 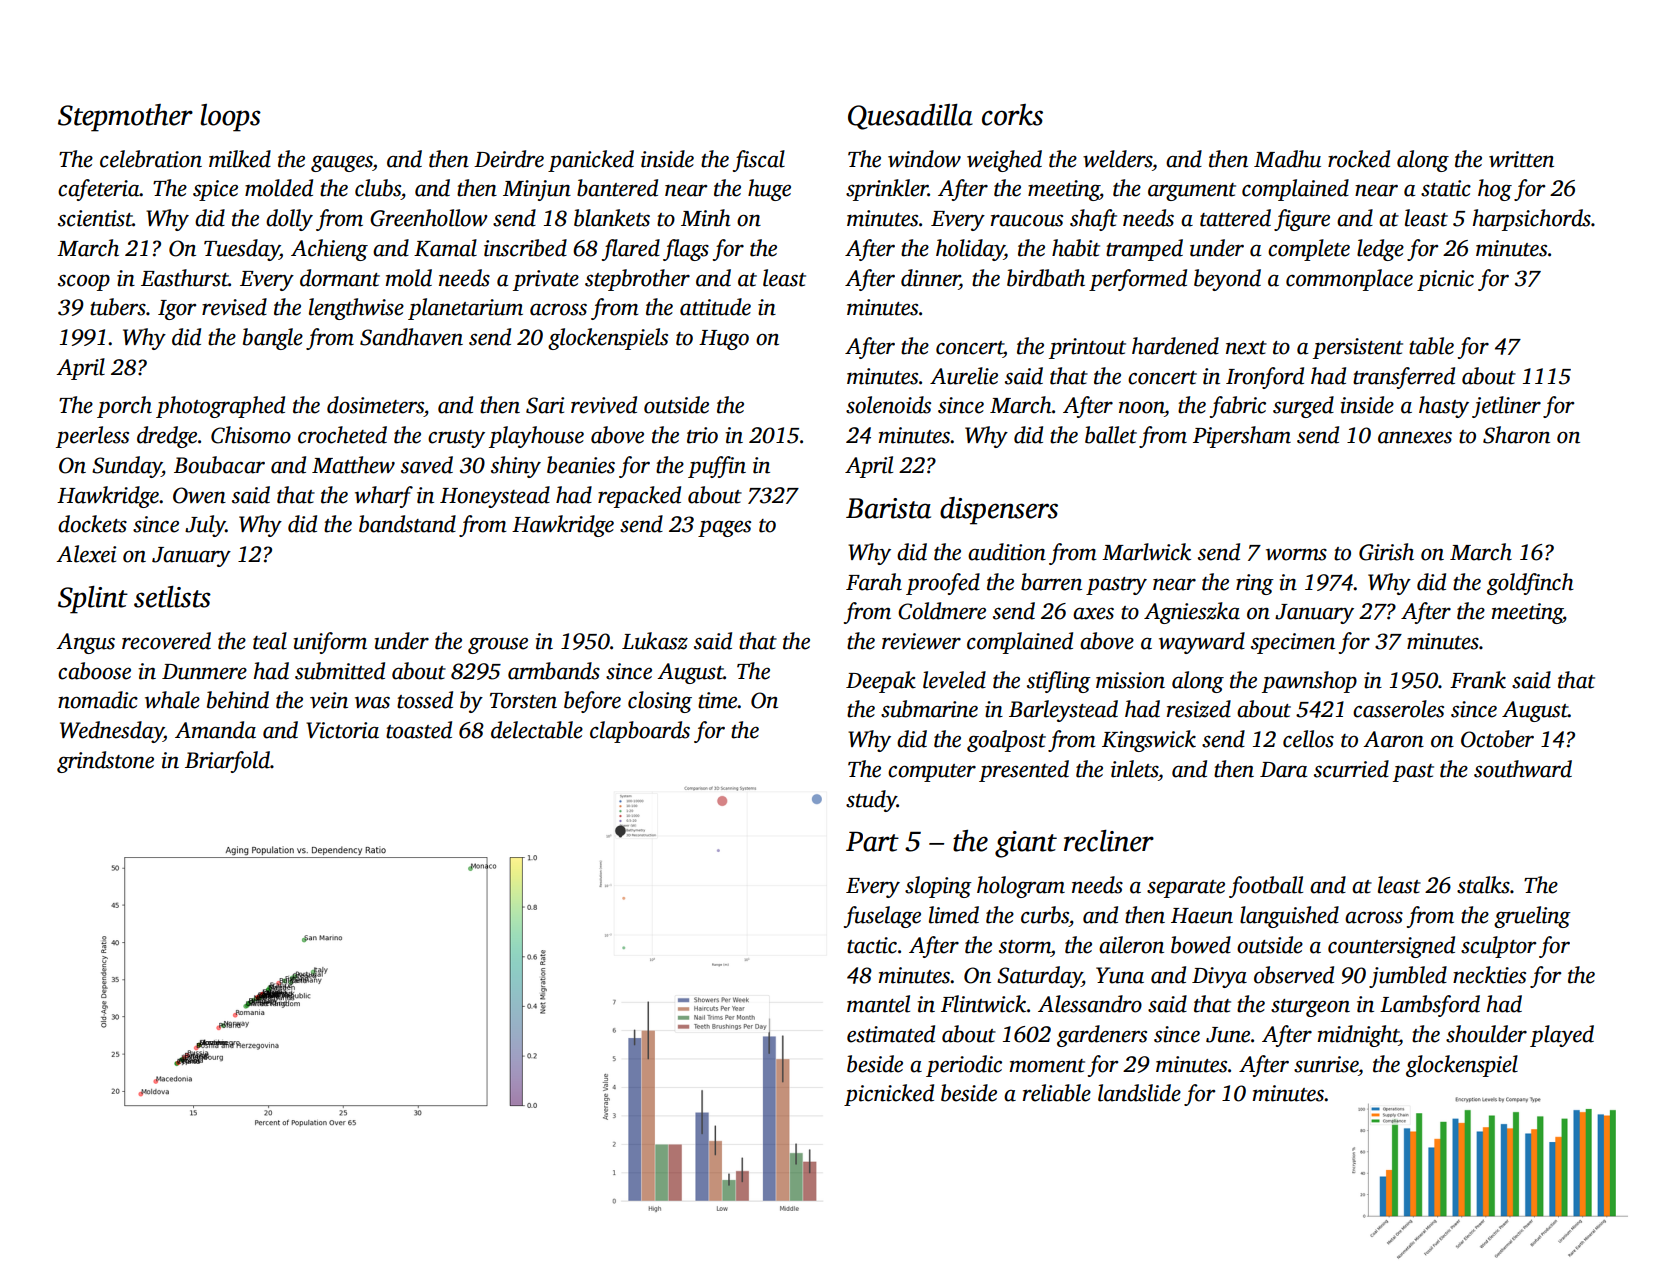 I want to click on reviewer, so click(x=921, y=641).
